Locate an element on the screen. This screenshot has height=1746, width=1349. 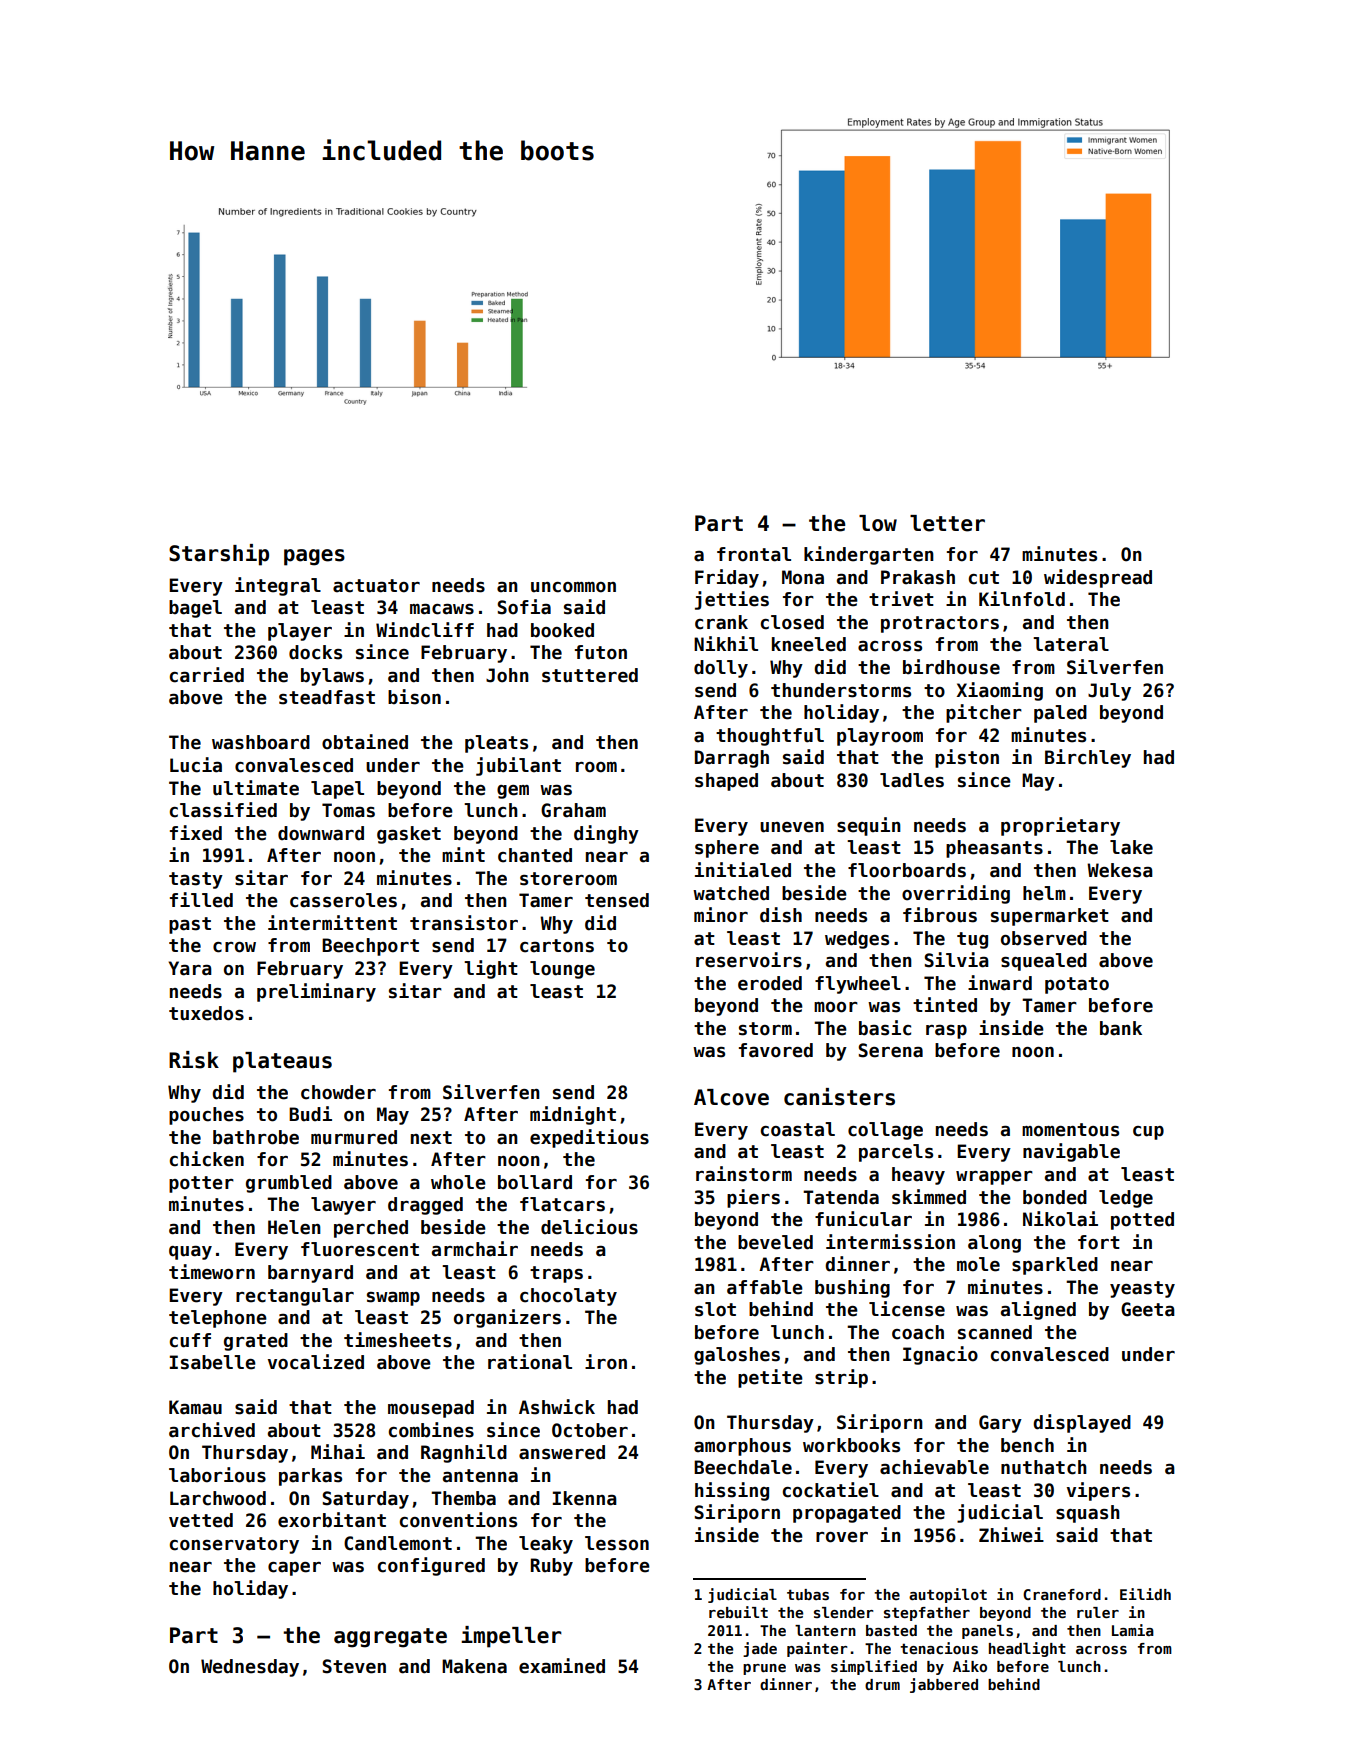
prune is located at coordinates (764, 1669).
